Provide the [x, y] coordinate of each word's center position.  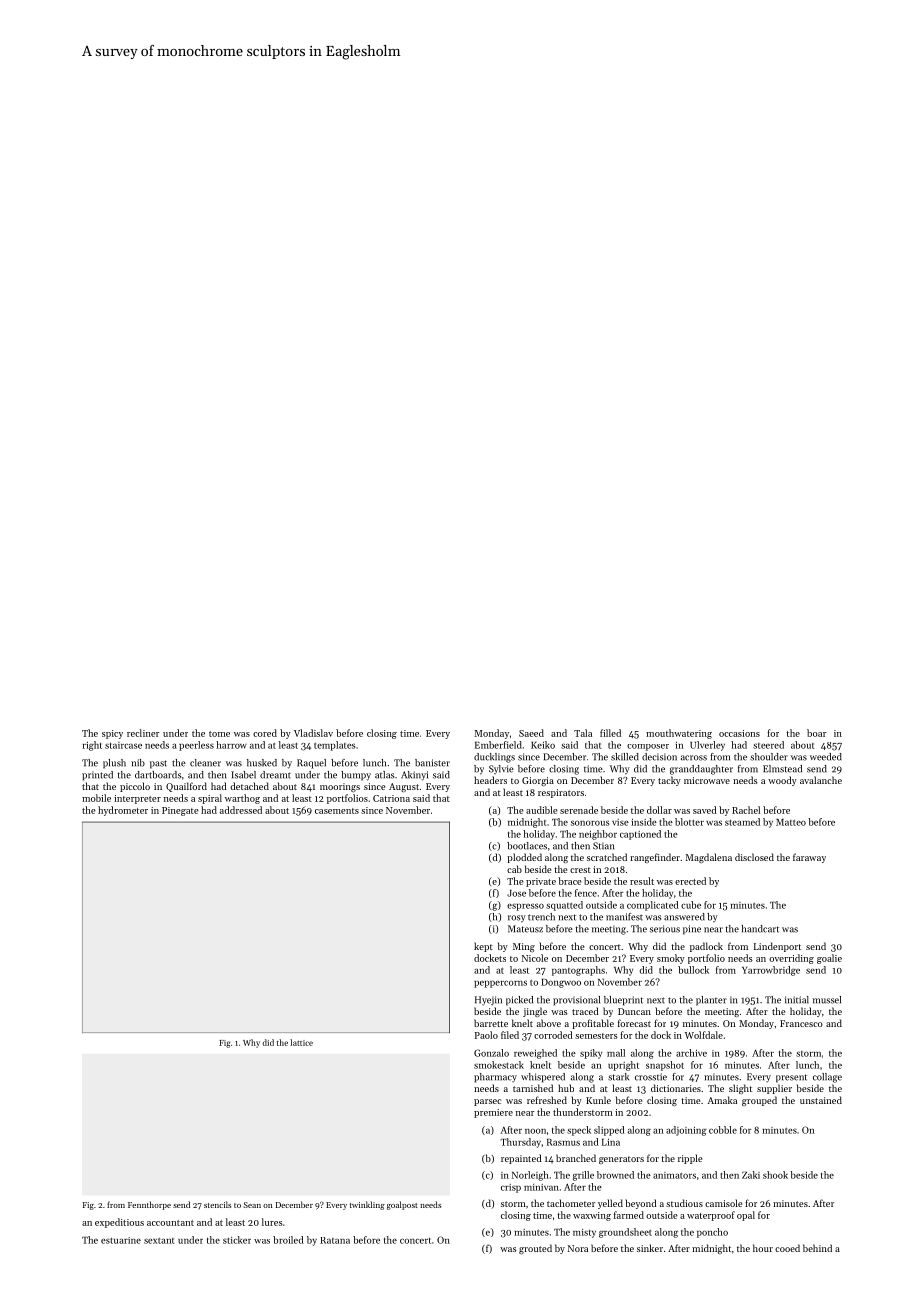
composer [648, 747]
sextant [159, 1241]
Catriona [391, 798]
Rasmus [563, 1142]
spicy [112, 734]
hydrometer [123, 811]
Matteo [791, 822]
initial [797, 1000]
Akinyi [414, 776]
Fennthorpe [149, 1205]
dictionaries [676, 1088]
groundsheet [625, 1233]
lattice [301, 1042]
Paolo [486, 1035]
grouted [535, 1249]
